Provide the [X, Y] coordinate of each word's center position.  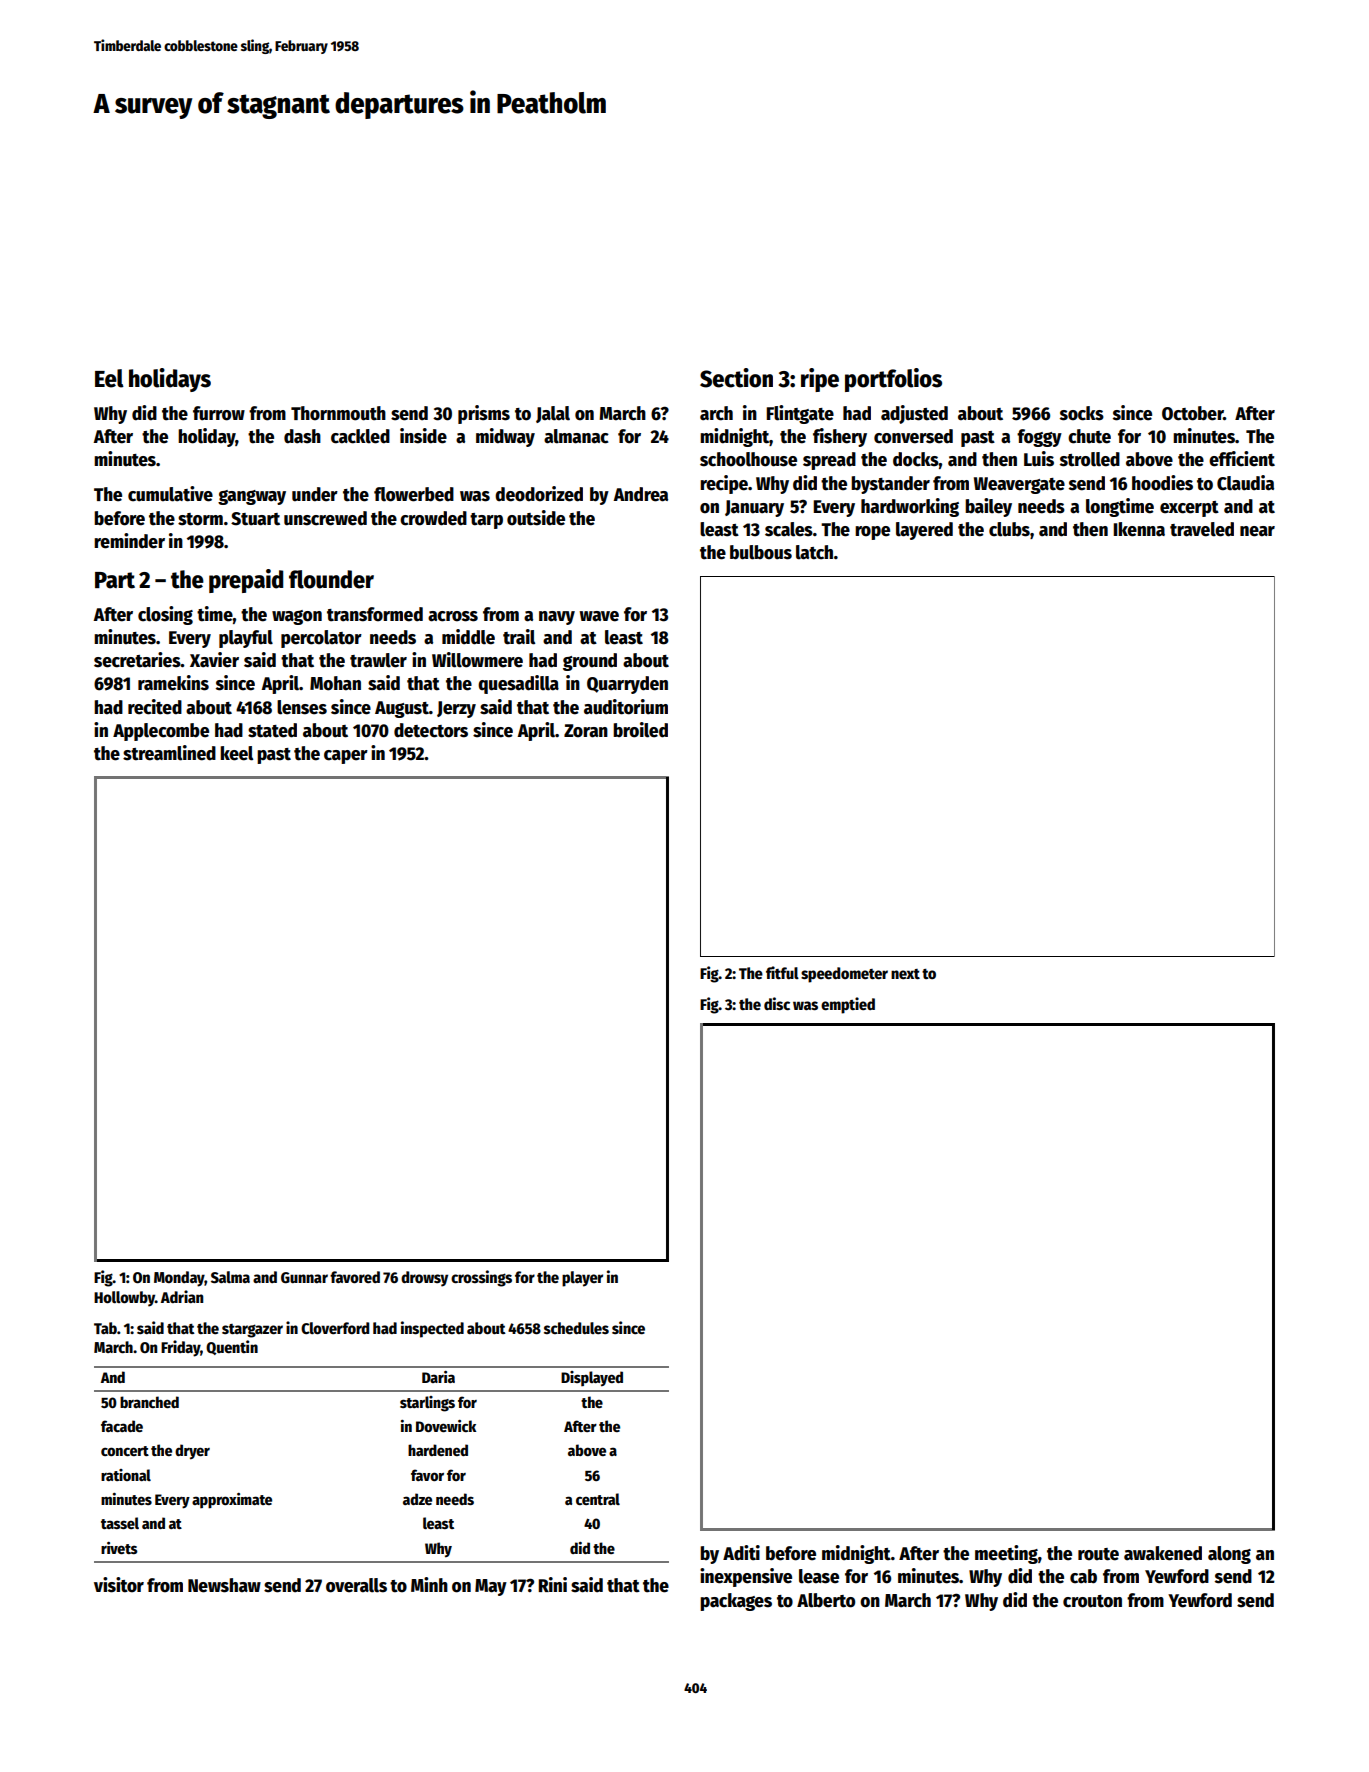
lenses [302, 707]
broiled [640, 730]
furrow [219, 413]
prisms [484, 414]
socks [1082, 413]
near [1257, 531]
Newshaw [224, 1585]
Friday [181, 1348]
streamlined [169, 753]
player [582, 1279]
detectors [431, 730]
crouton [1092, 1601]
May [491, 1587]
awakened [1163, 1553]
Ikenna [1139, 529]
